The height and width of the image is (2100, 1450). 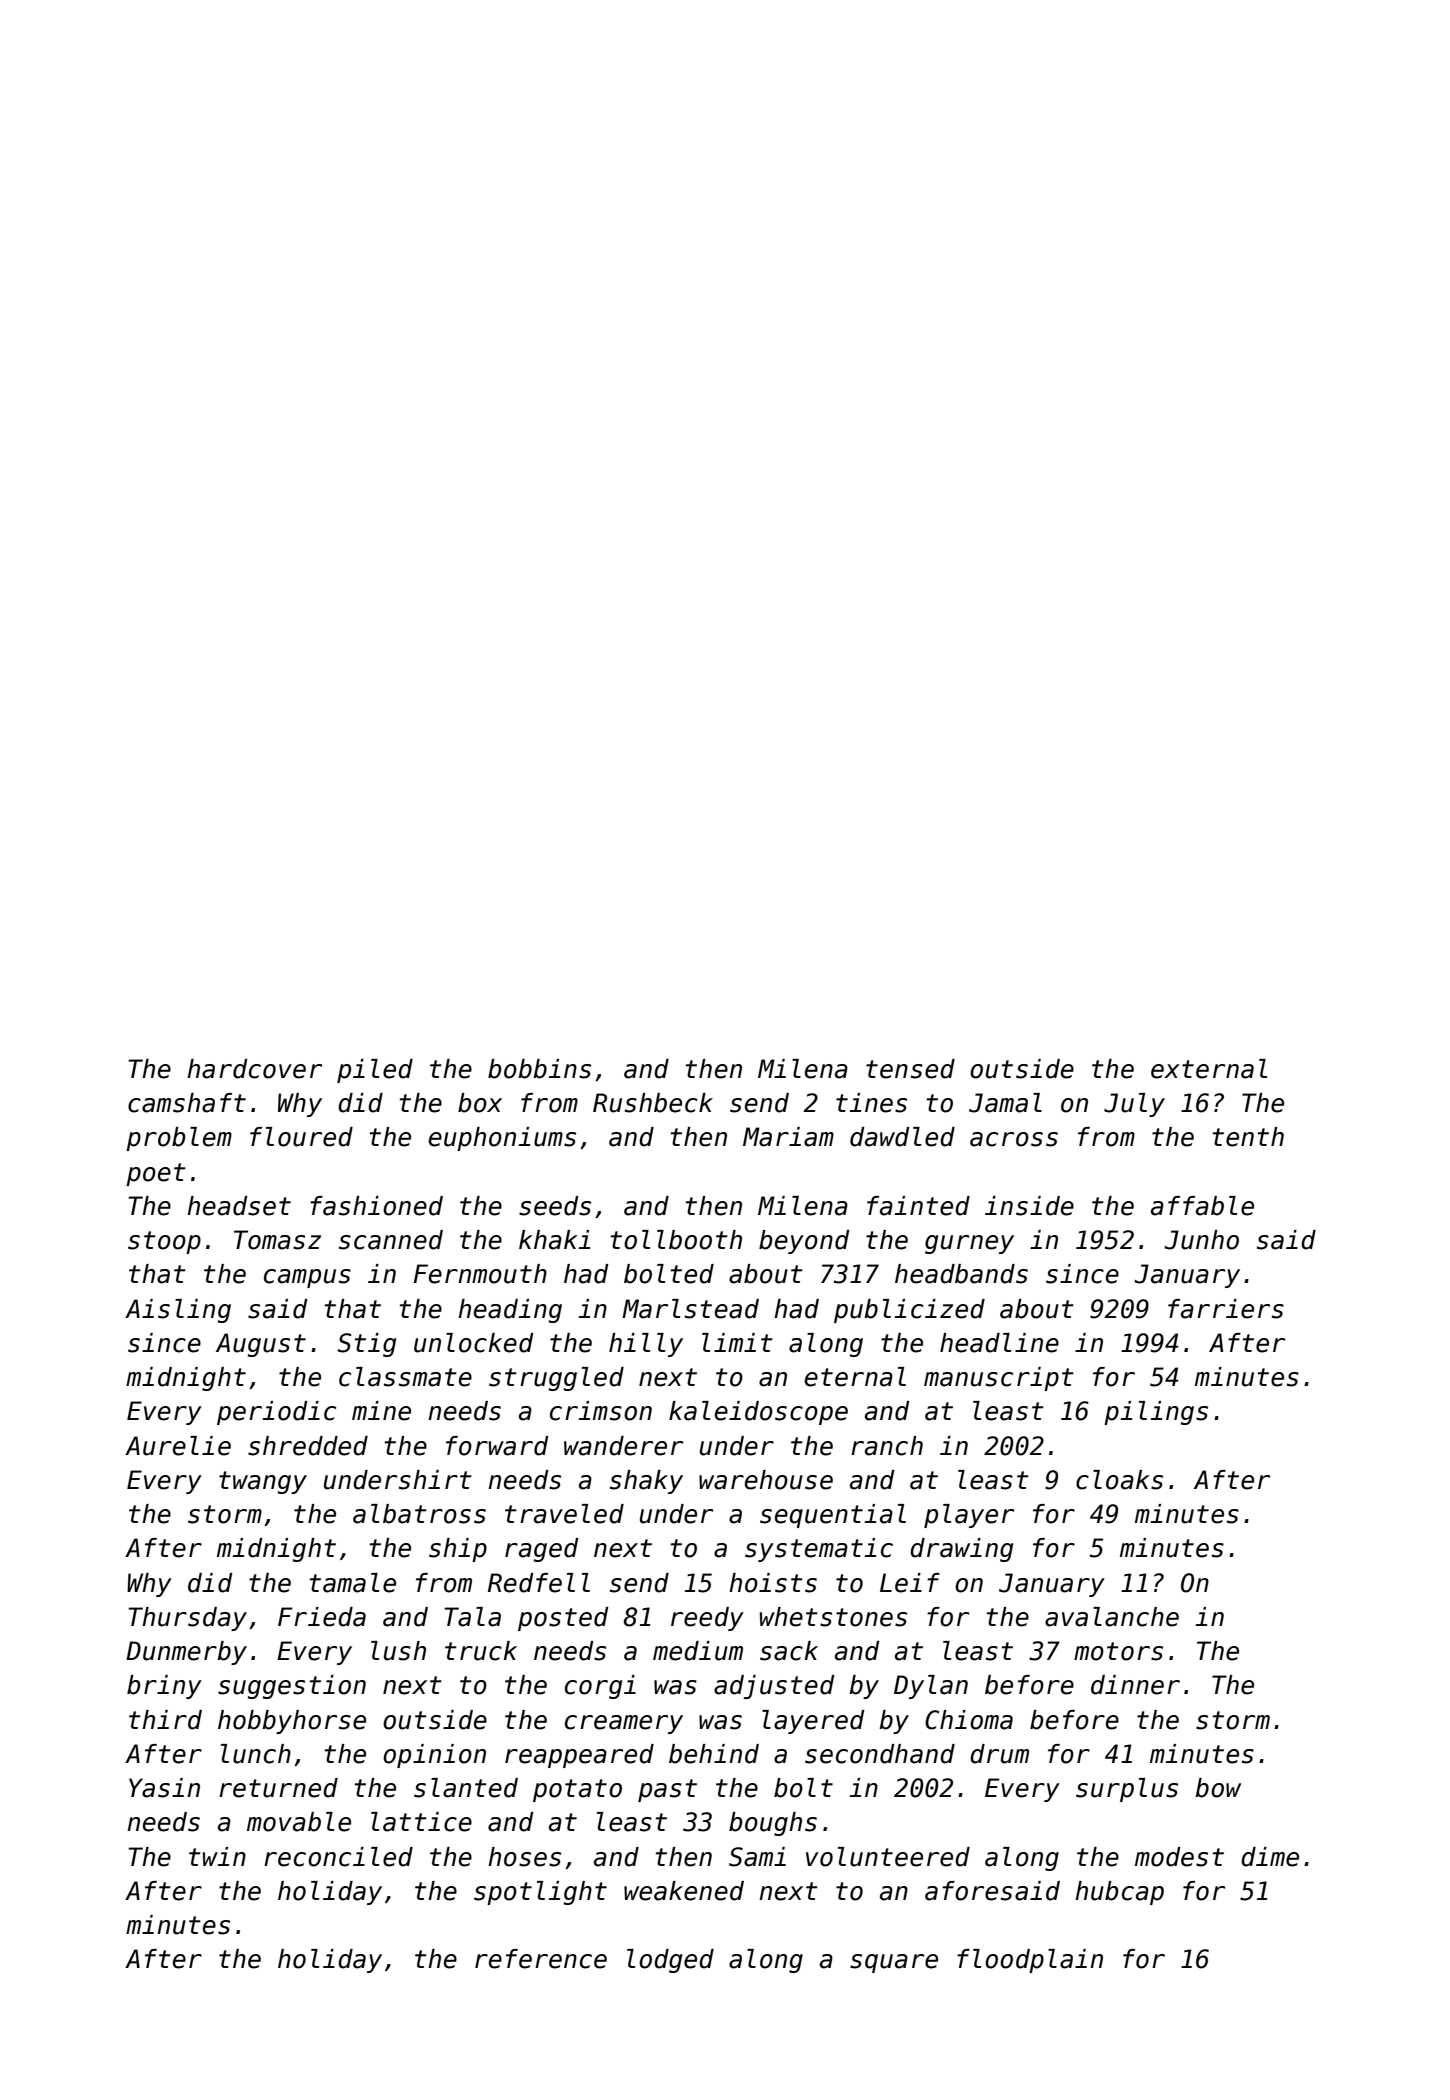 I want to click on reference, so click(x=541, y=1959).
